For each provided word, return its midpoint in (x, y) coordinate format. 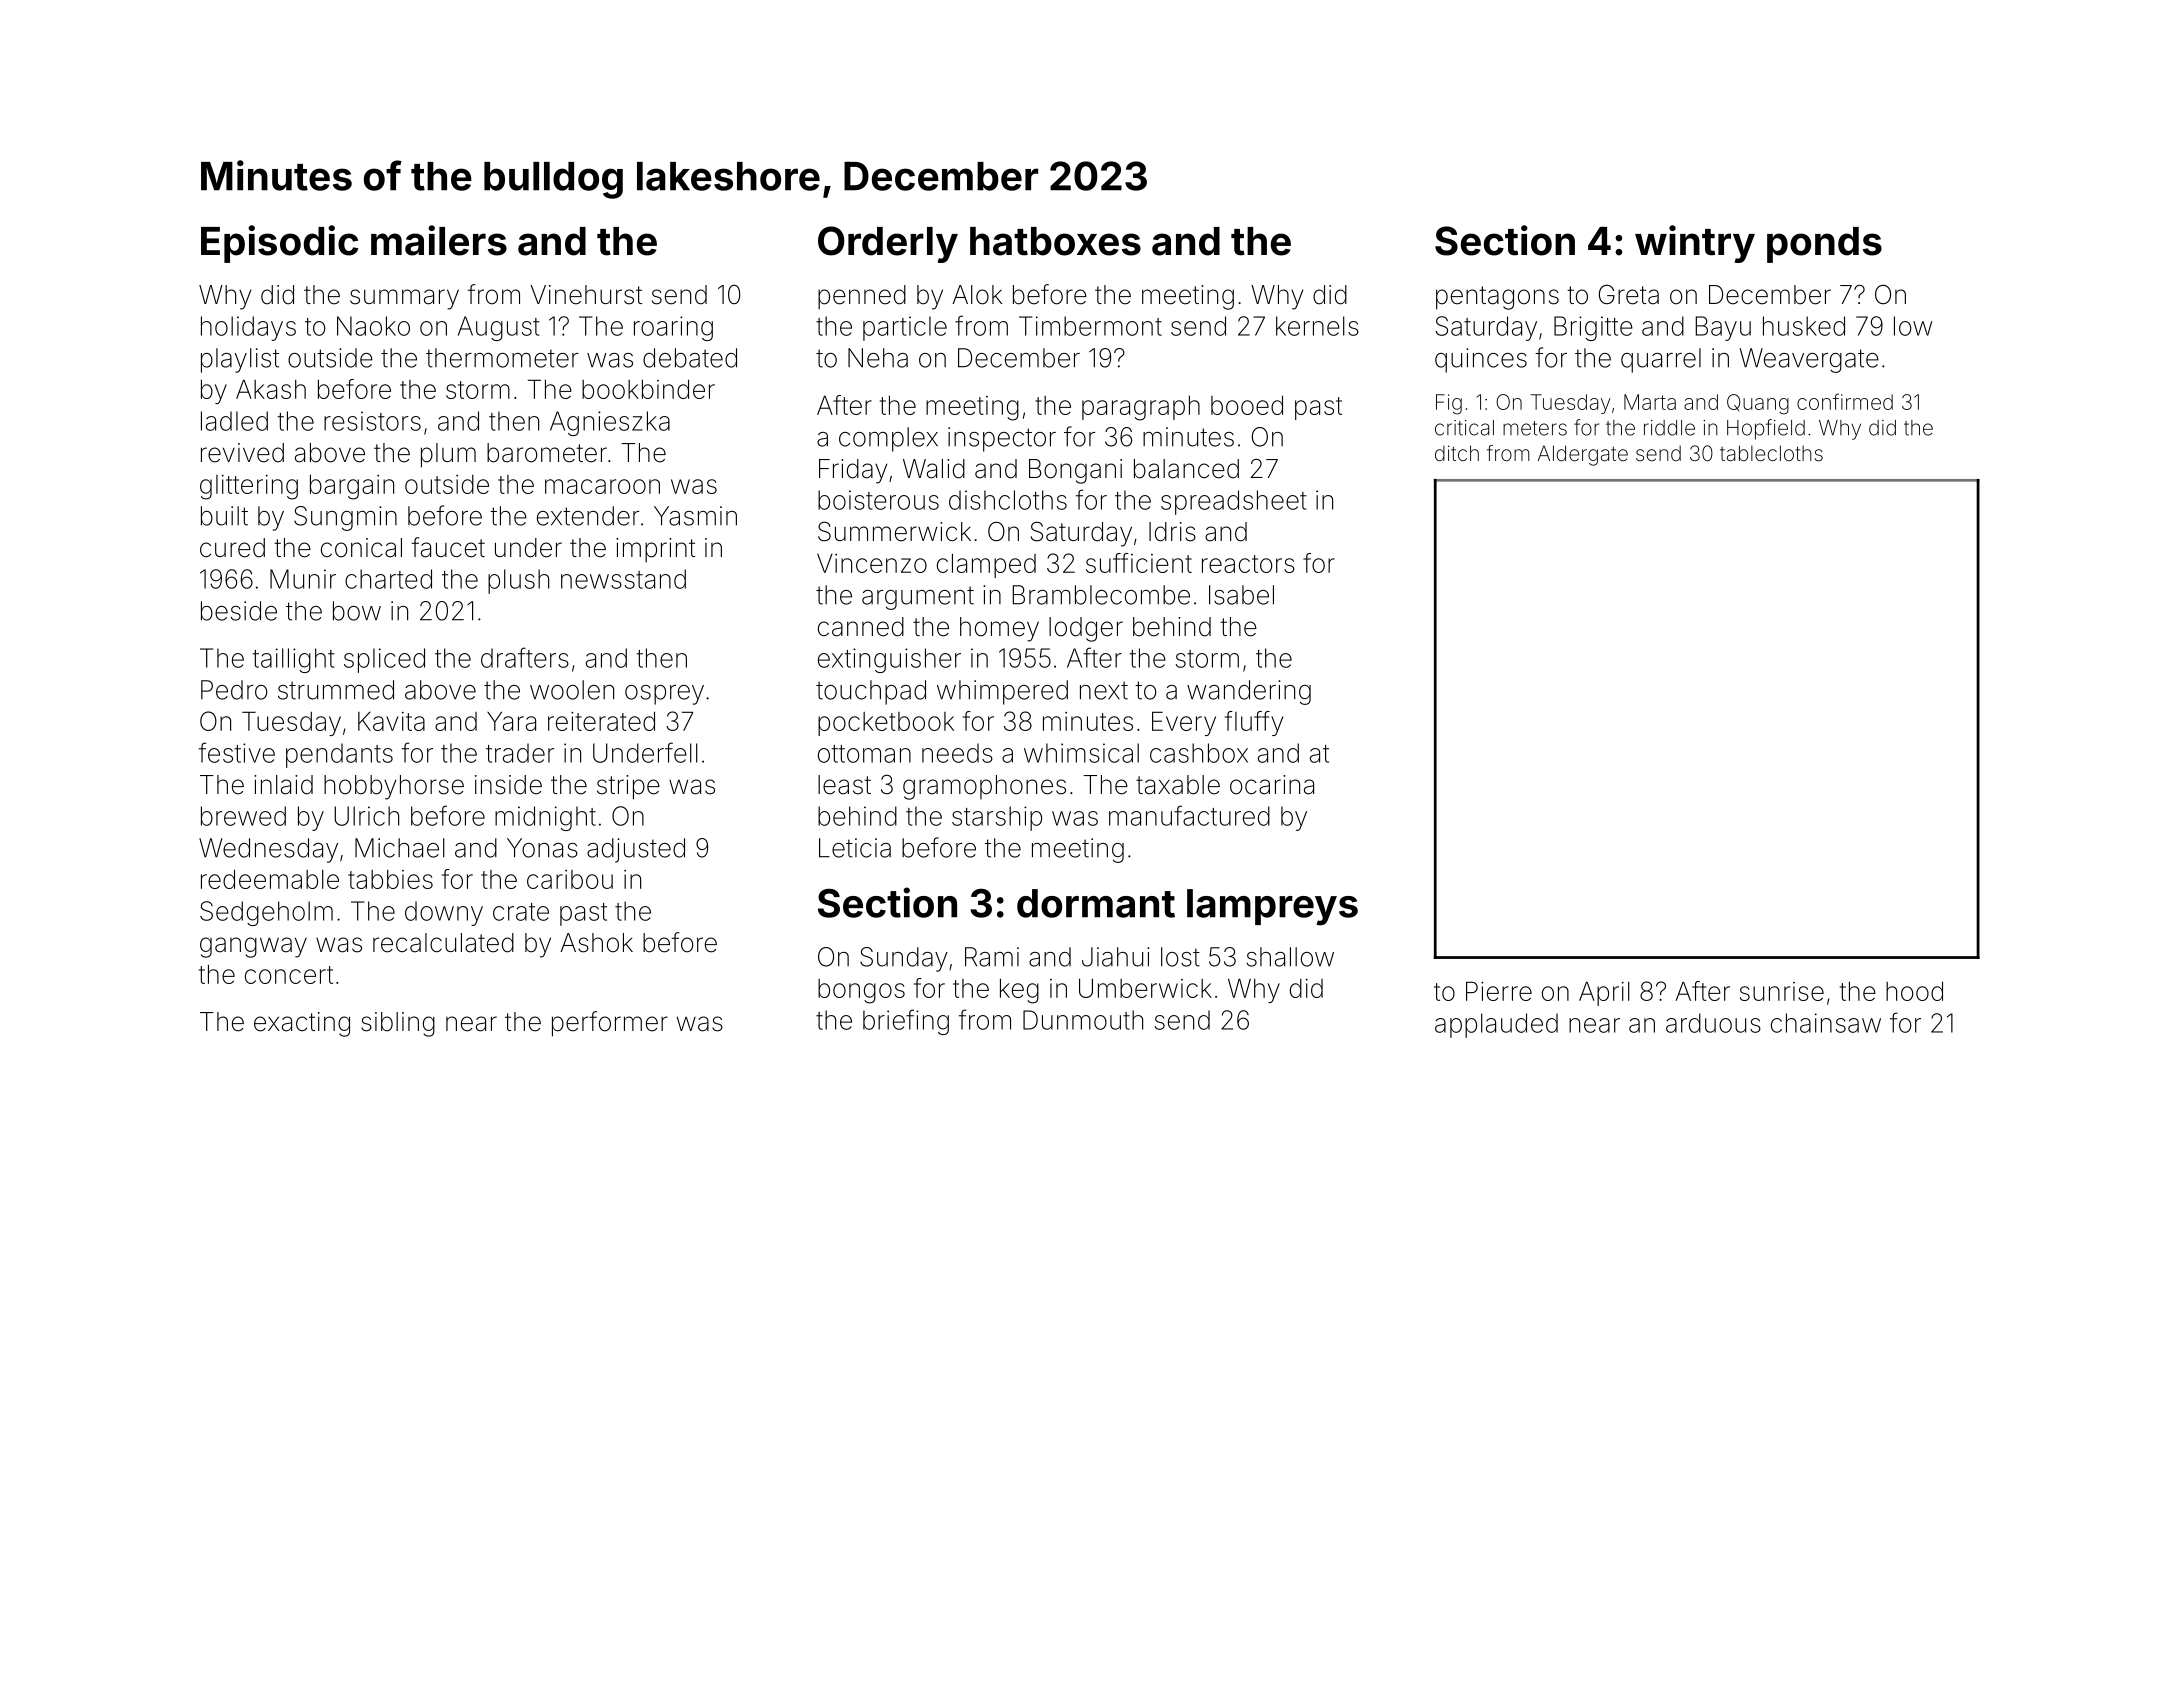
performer (610, 1024)
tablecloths (1771, 453)
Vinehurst (586, 295)
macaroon (602, 486)
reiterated (601, 721)
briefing (906, 1022)
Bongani (1075, 471)
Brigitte (1593, 328)
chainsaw (1826, 1023)
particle (905, 328)
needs (957, 753)
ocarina (1272, 785)
